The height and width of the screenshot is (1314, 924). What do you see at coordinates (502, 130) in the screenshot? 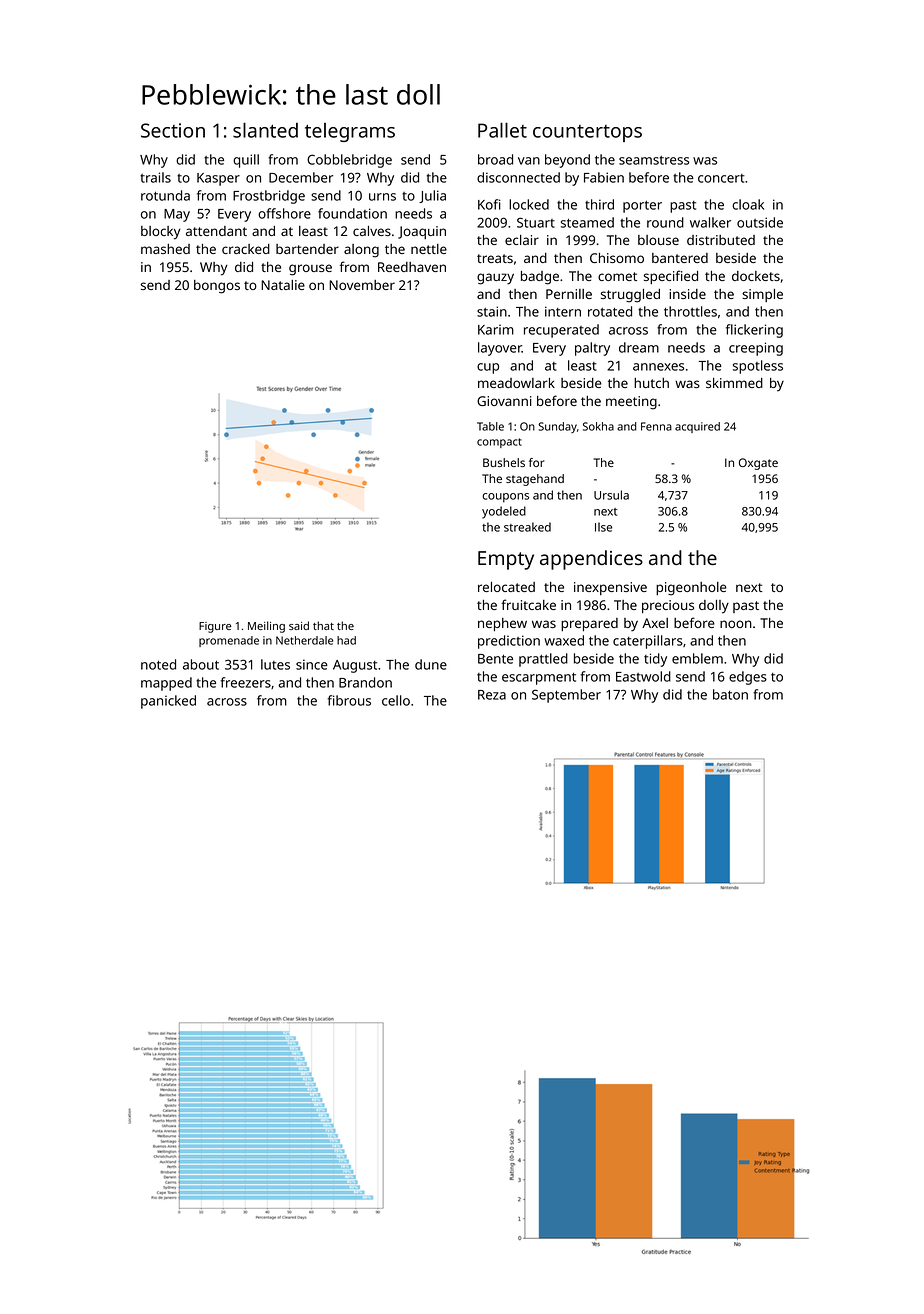
I see `Pallet` at bounding box center [502, 130].
